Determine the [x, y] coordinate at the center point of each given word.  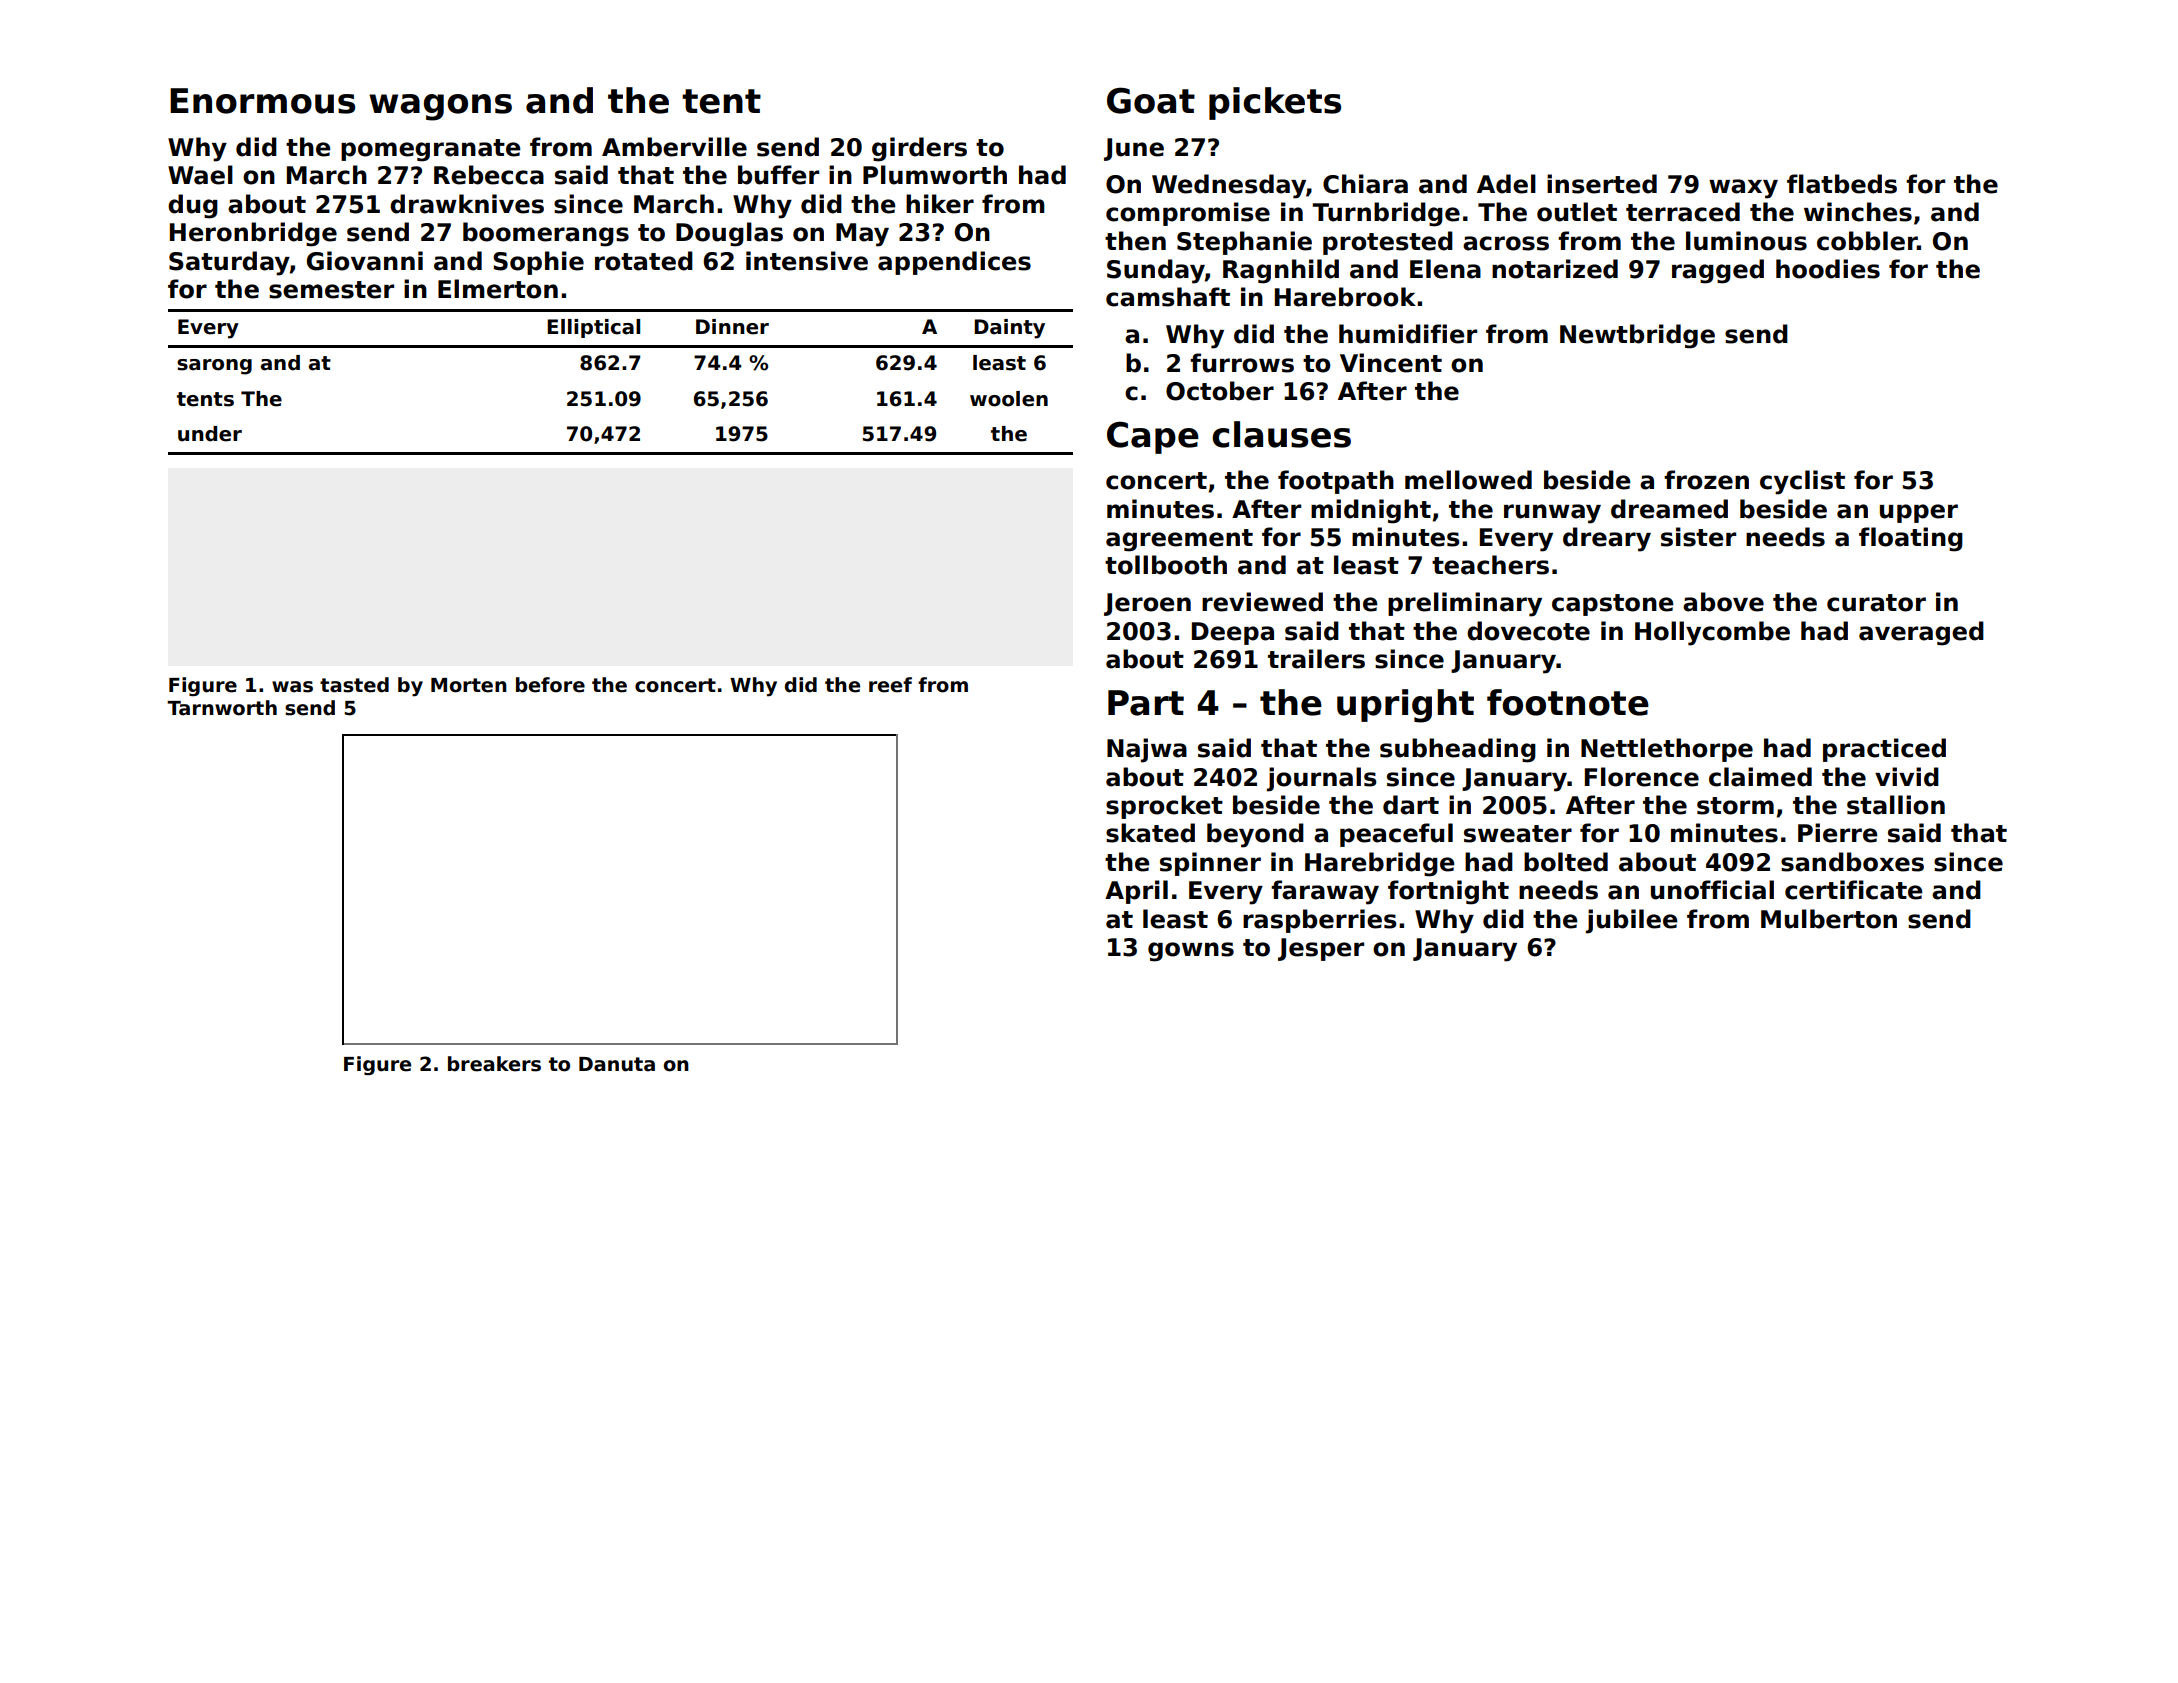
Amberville [674, 147]
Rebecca [489, 175]
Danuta [617, 1064]
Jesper [1321, 949]
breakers [494, 1064]
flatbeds [1842, 184]
